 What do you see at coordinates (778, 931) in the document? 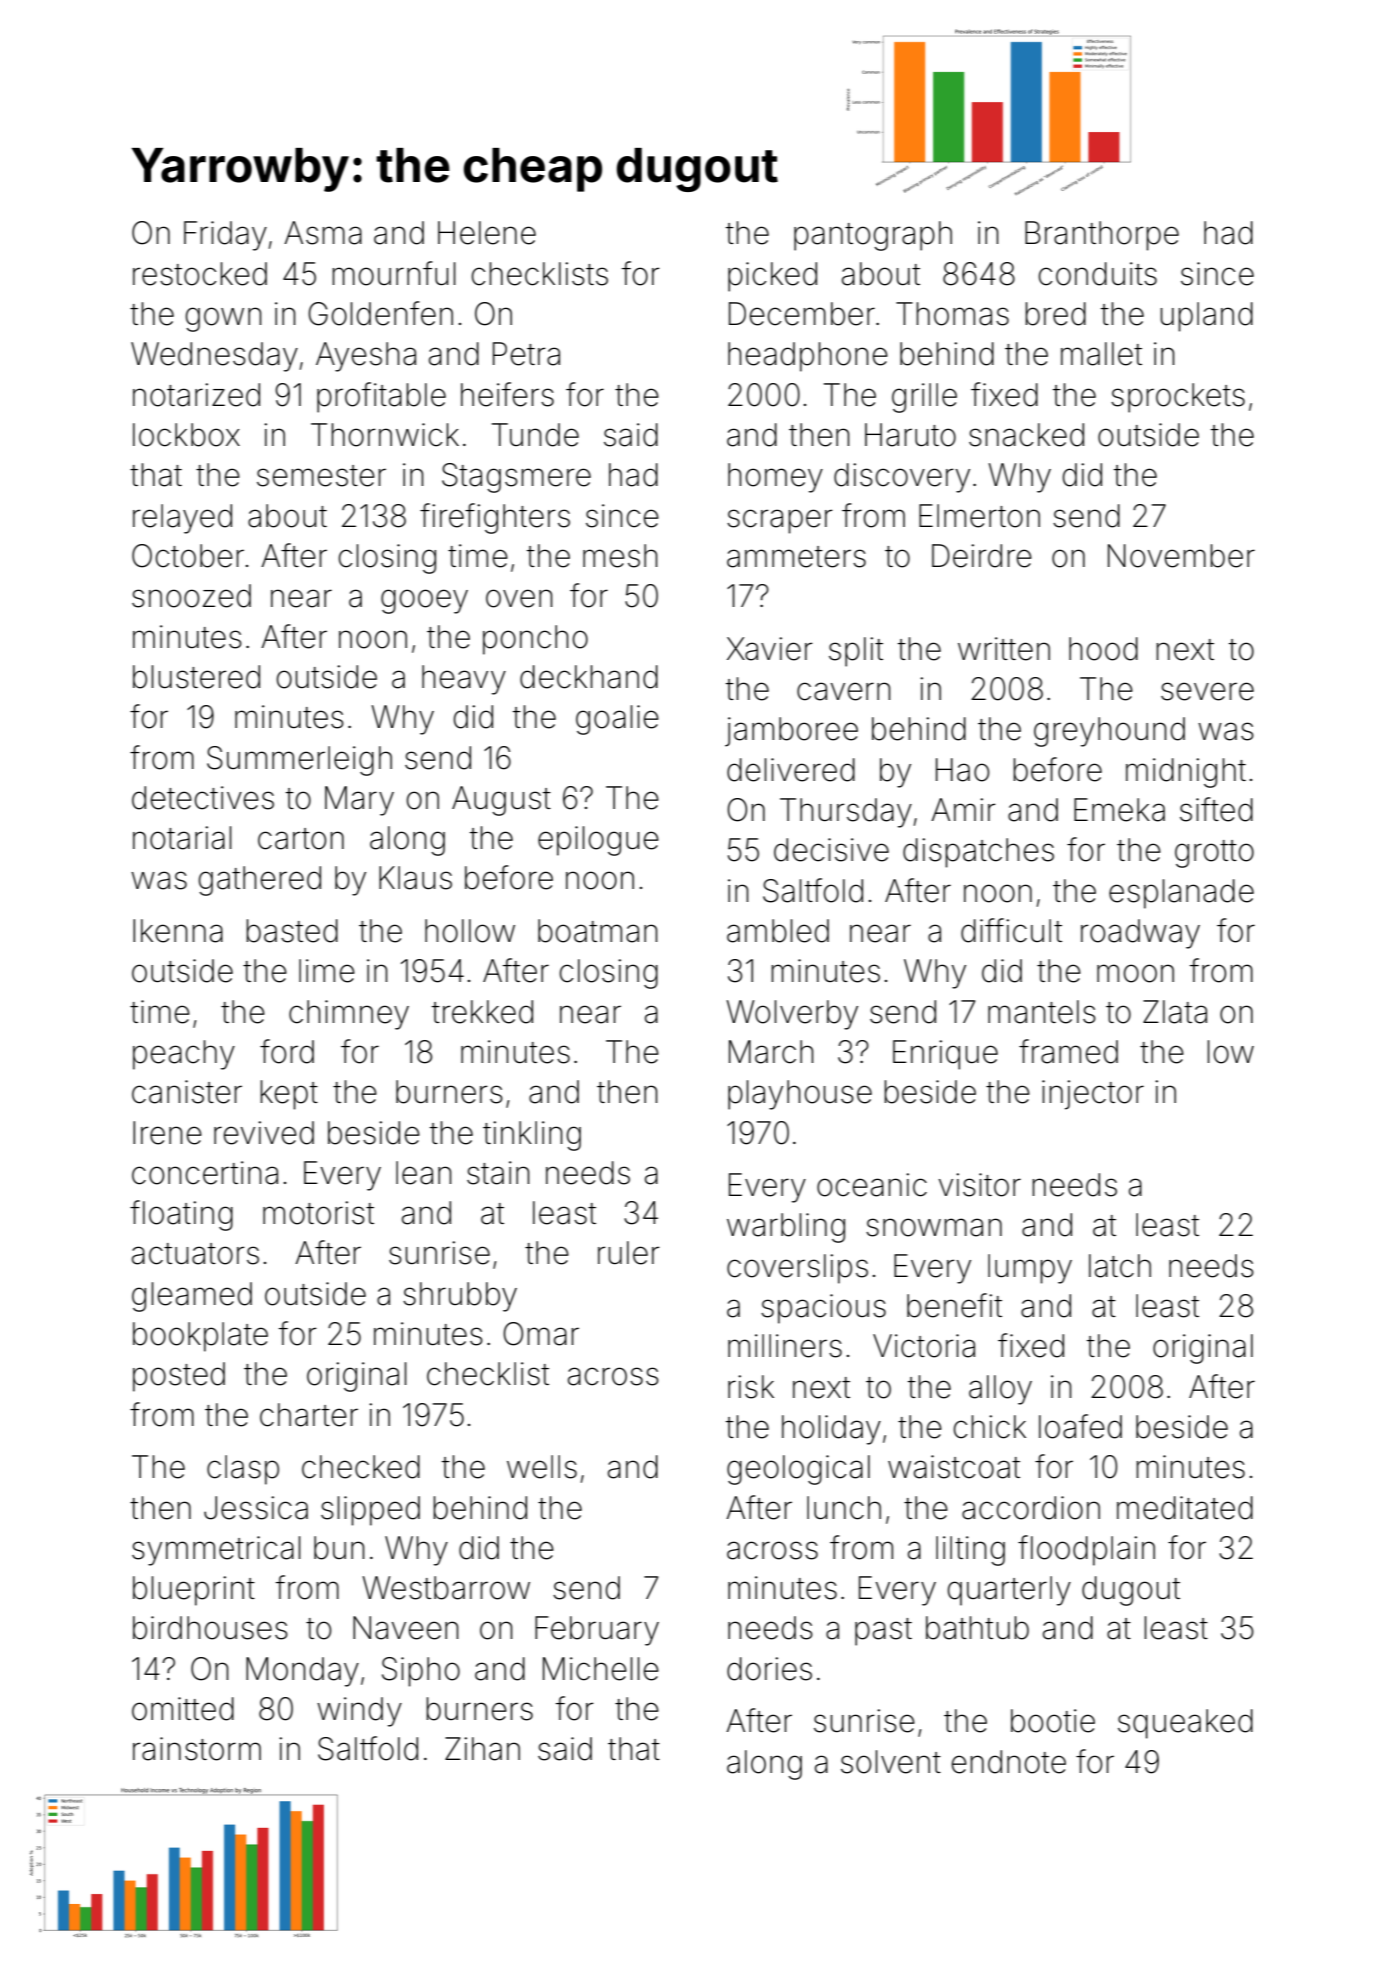
I see `ambled` at bounding box center [778, 931].
